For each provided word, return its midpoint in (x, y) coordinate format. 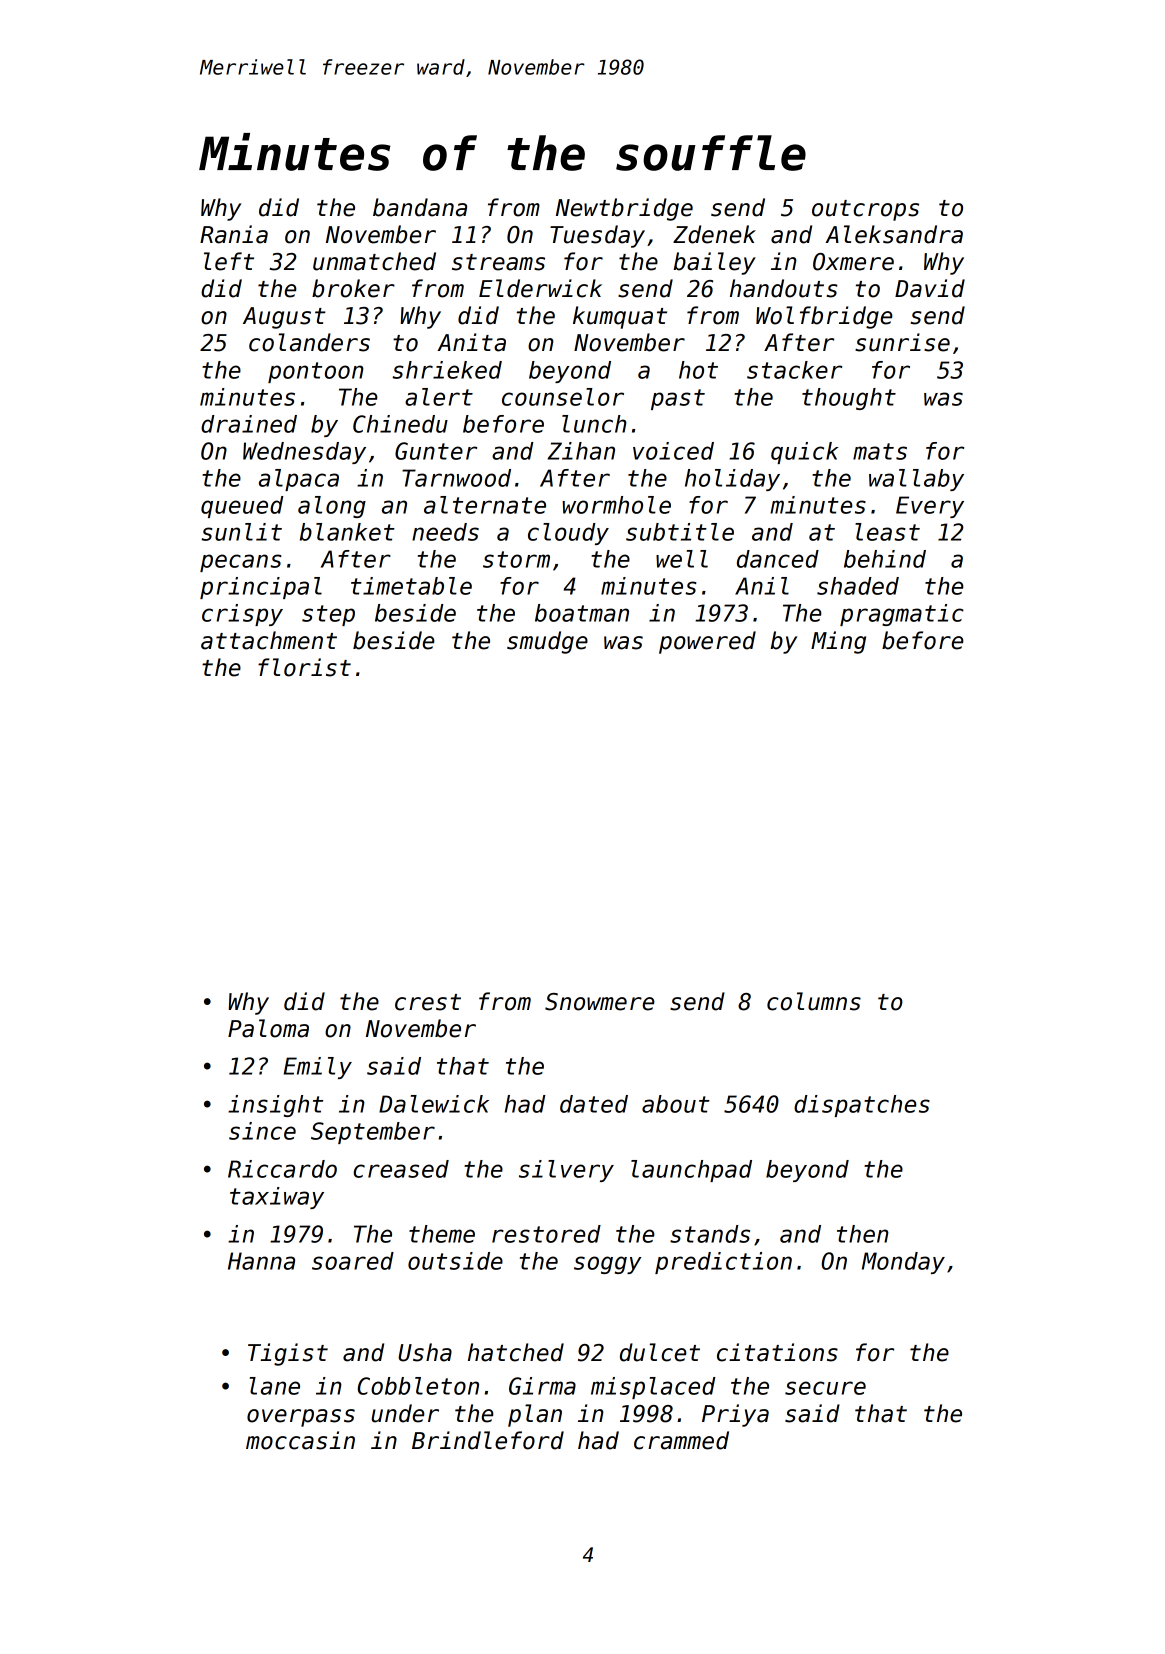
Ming (838, 642)
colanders (309, 342)
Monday (903, 1263)
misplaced (653, 1388)
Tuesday (597, 236)
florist (304, 667)
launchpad (691, 1171)
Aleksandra (894, 234)
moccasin (300, 1440)
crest (428, 1002)
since (262, 1131)
